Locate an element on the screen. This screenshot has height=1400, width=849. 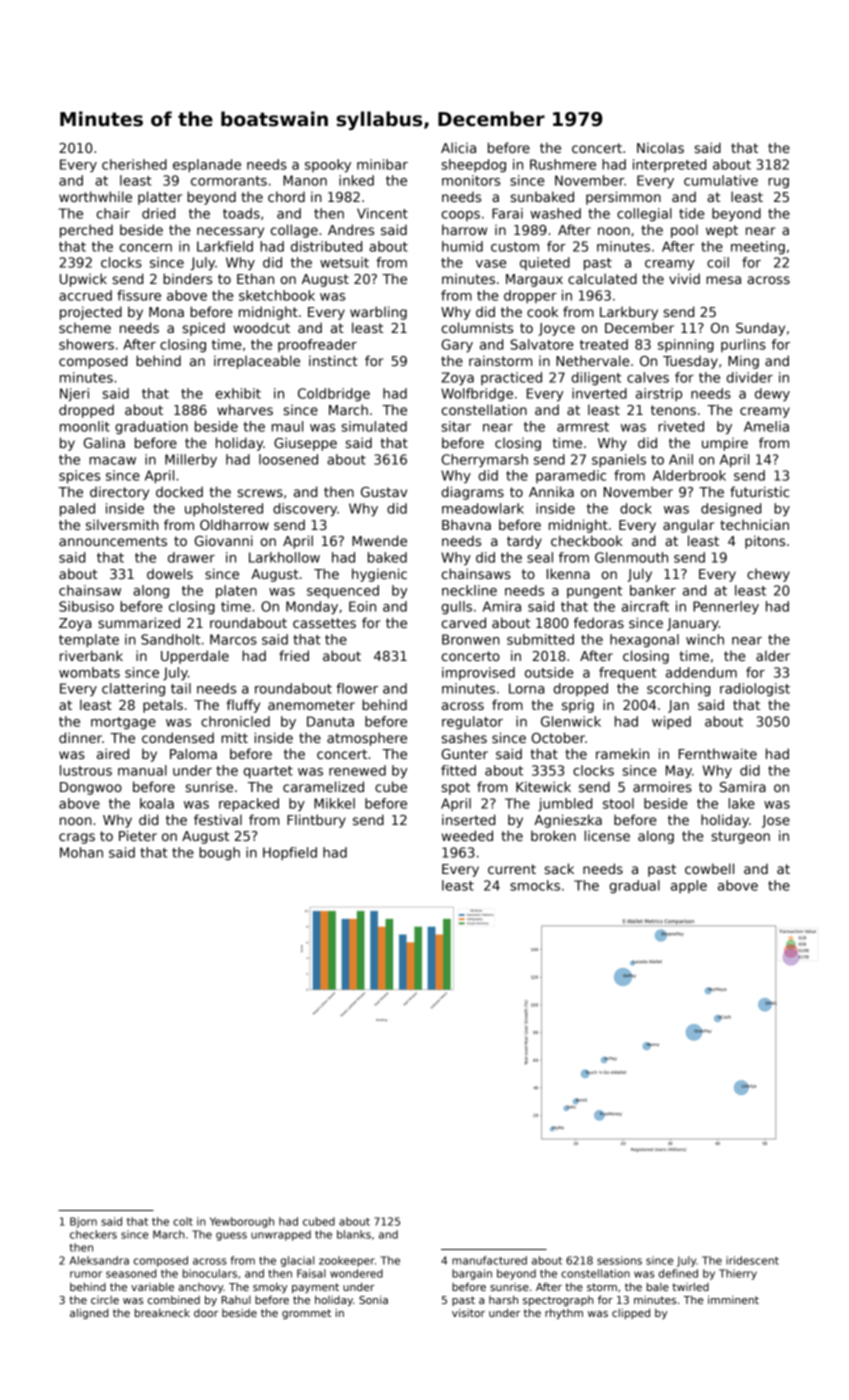
smocks is located at coordinates (535, 885).
